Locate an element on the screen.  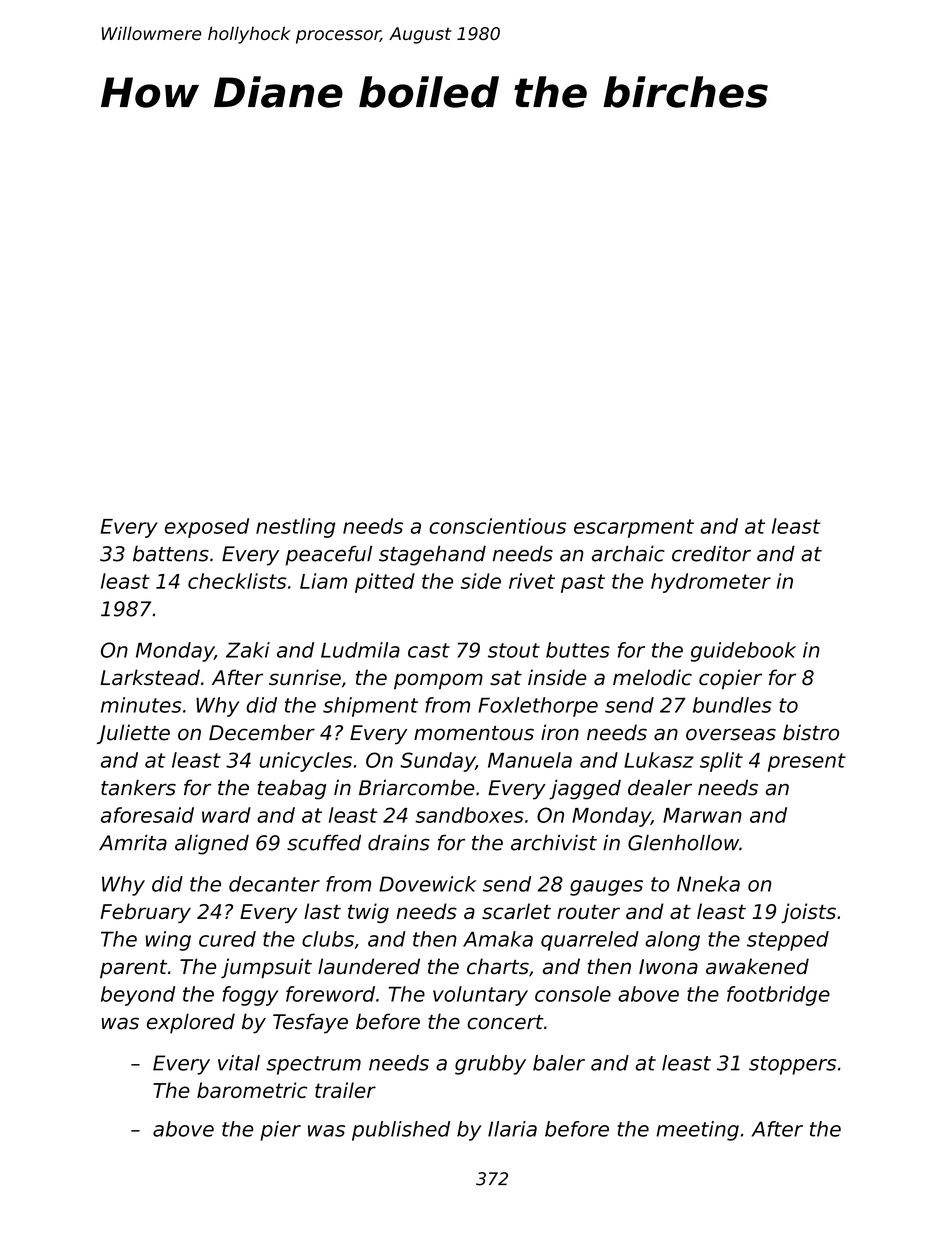
Ilaria is located at coordinates (512, 1129).
